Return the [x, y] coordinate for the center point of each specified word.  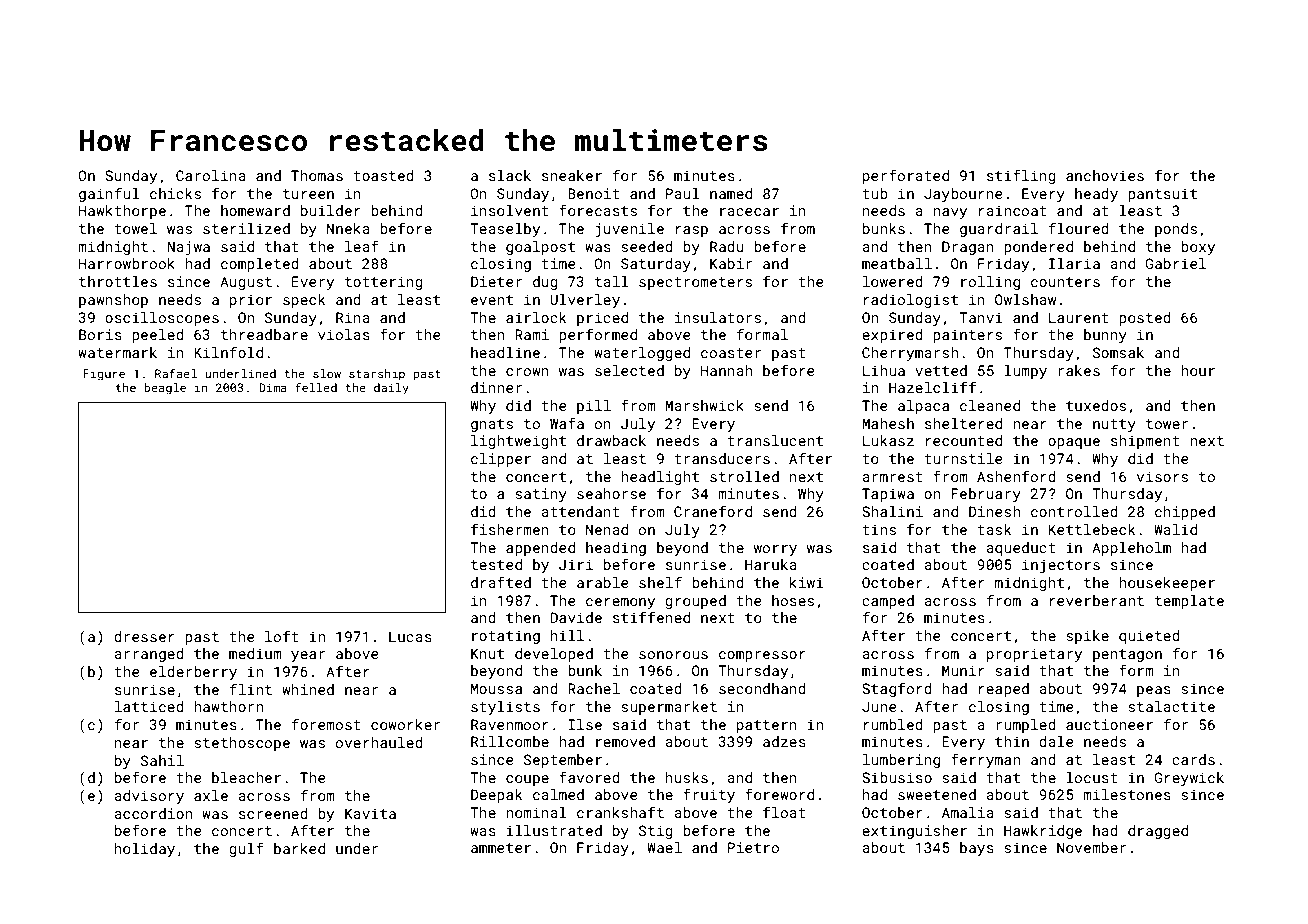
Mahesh [888, 423]
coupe [527, 780]
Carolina [211, 175]
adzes [784, 741]
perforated [906, 176]
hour [1198, 370]
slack [510, 175]
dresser [144, 636]
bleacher [246, 777]
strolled [744, 476]
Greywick [1189, 779]
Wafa [567, 423]
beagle [165, 389]
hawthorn [228, 706]
